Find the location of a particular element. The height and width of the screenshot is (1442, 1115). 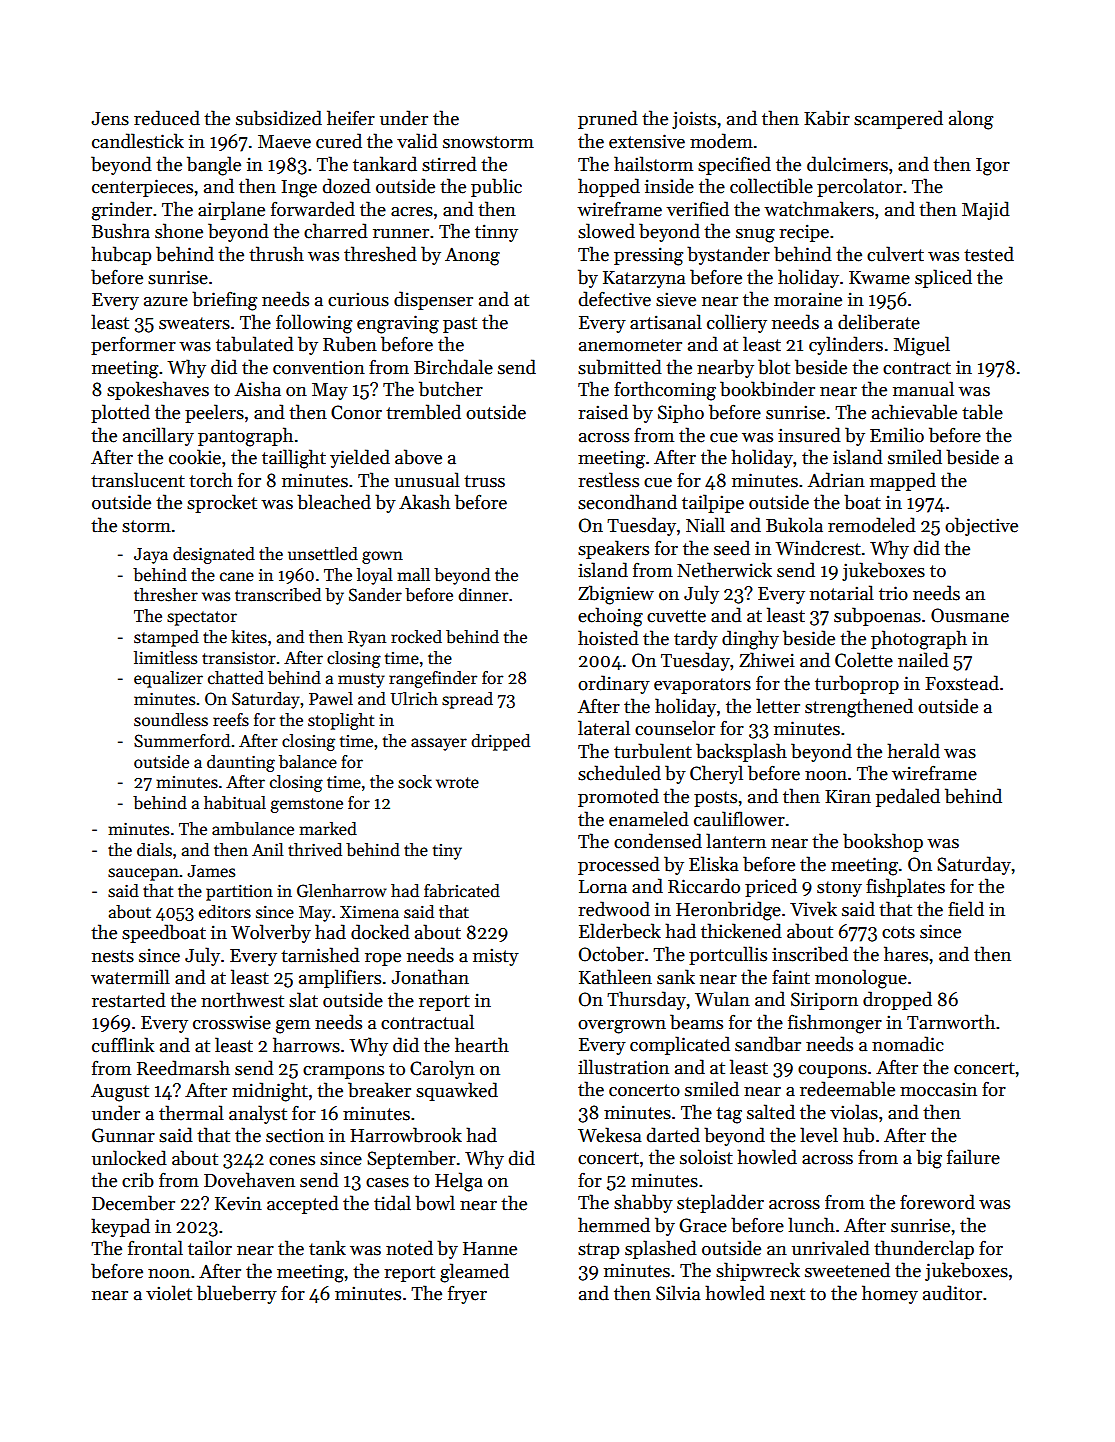

pruned is located at coordinates (608, 119).
